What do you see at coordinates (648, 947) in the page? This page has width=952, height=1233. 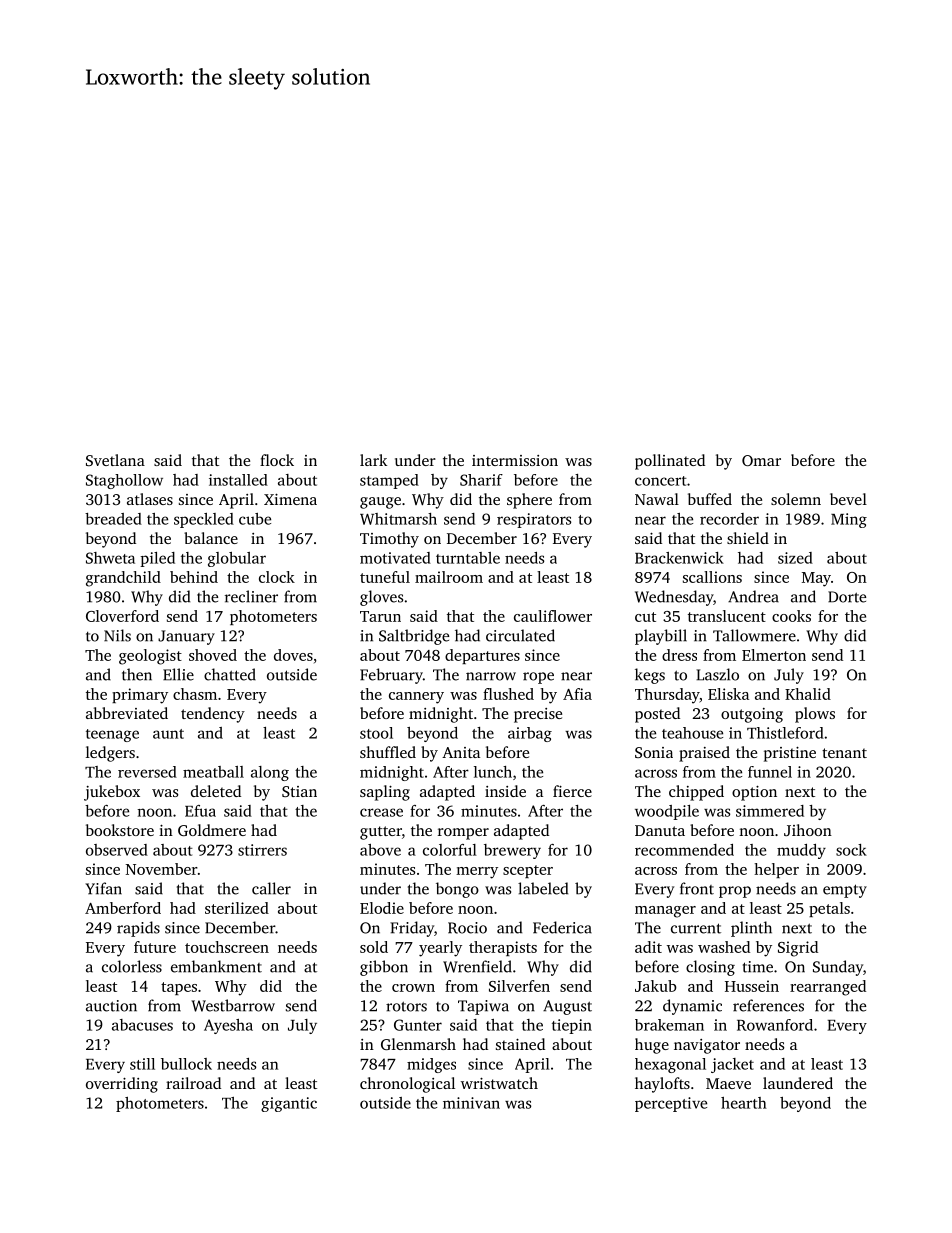 I see `adit` at bounding box center [648, 947].
